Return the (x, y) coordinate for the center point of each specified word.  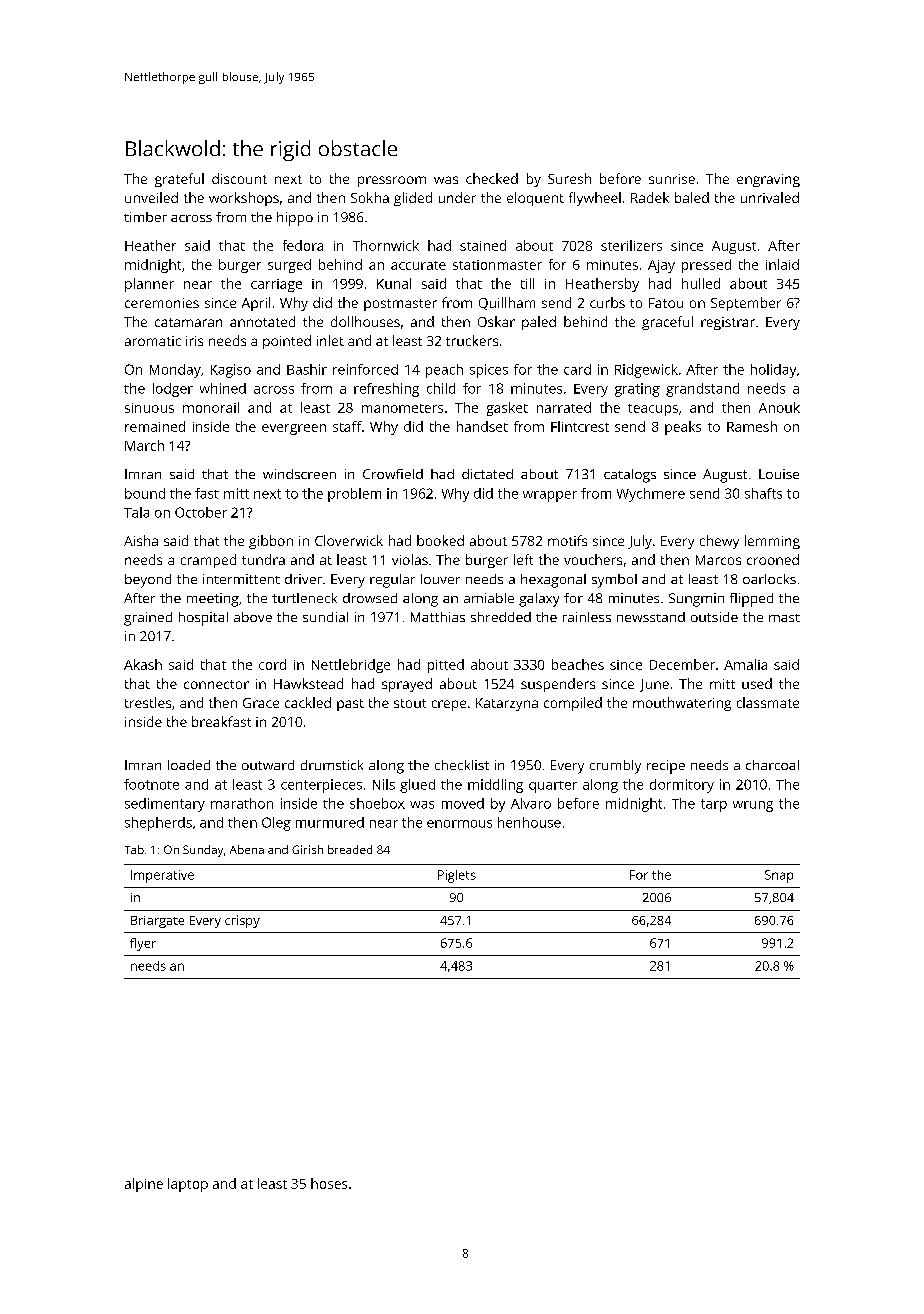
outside (714, 617)
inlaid (782, 264)
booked (440, 540)
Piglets (457, 876)
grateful (179, 180)
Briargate (157, 922)
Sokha (370, 197)
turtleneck (304, 598)
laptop (188, 1185)
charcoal (772, 765)
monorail (211, 407)
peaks (683, 428)
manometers (402, 408)
